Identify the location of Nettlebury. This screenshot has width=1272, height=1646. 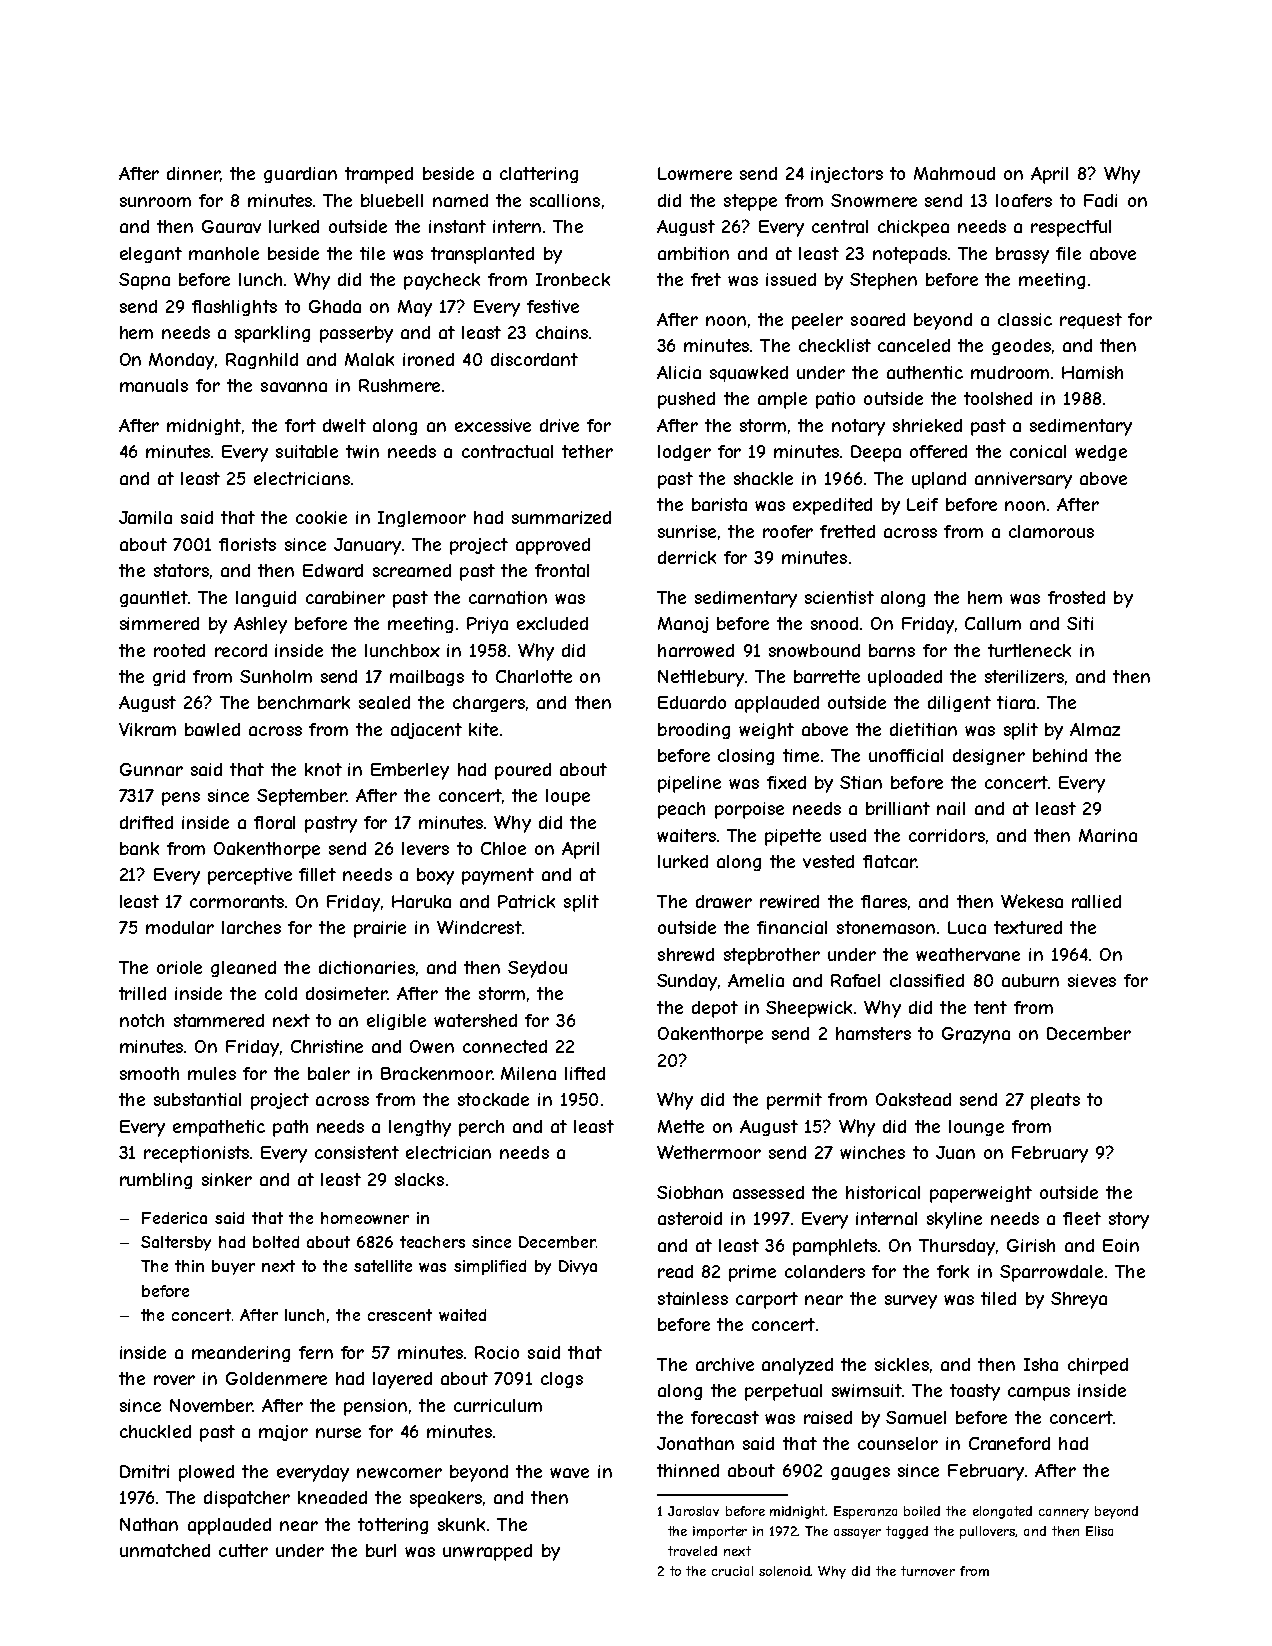
(701, 678).
